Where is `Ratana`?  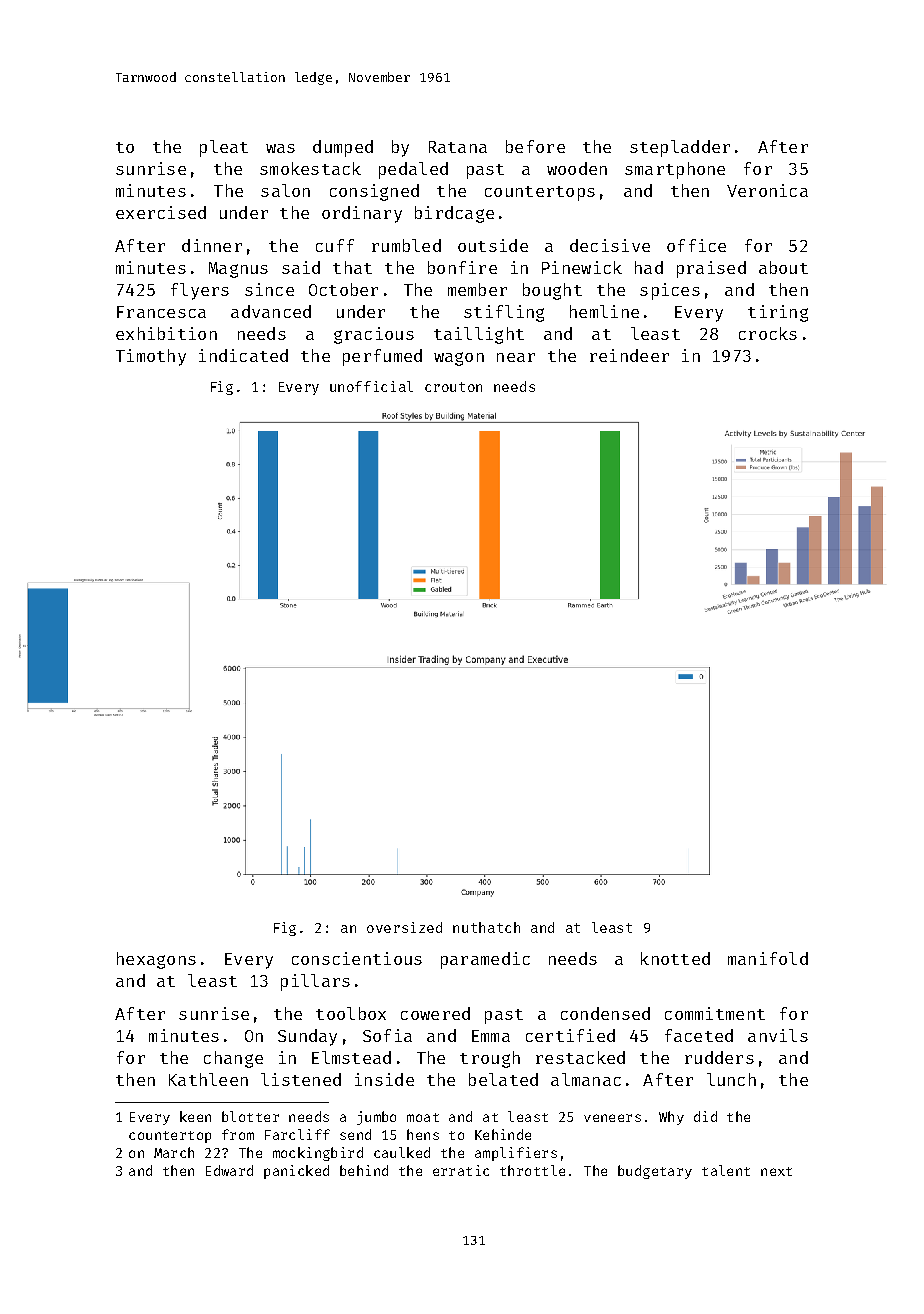 Ratana is located at coordinates (458, 147).
